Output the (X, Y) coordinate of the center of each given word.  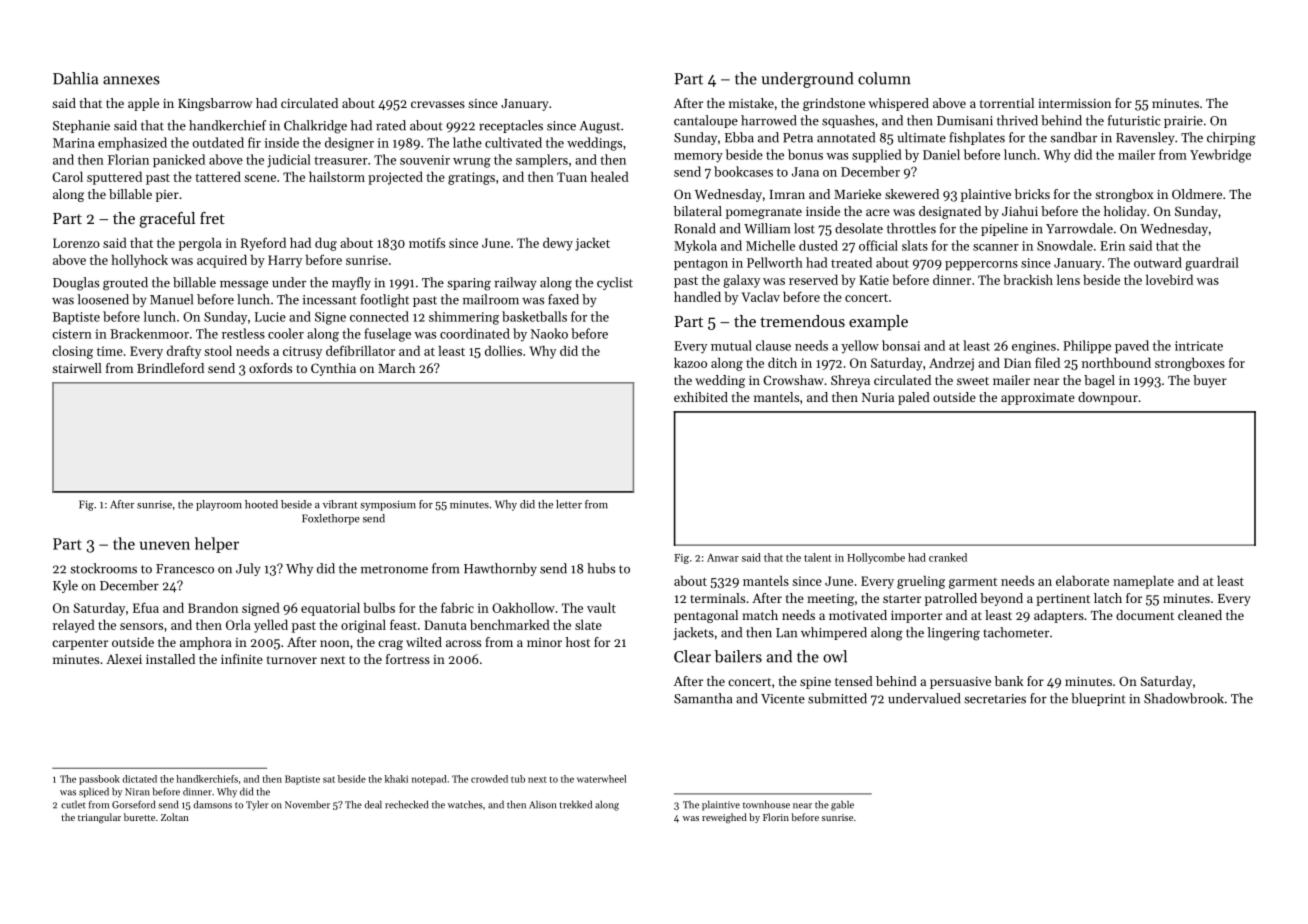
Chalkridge (315, 127)
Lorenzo (76, 243)
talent (818, 557)
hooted (261, 504)
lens (1068, 279)
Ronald (695, 228)
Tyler (257, 806)
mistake (751, 103)
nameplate (1143, 582)
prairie (1183, 122)
